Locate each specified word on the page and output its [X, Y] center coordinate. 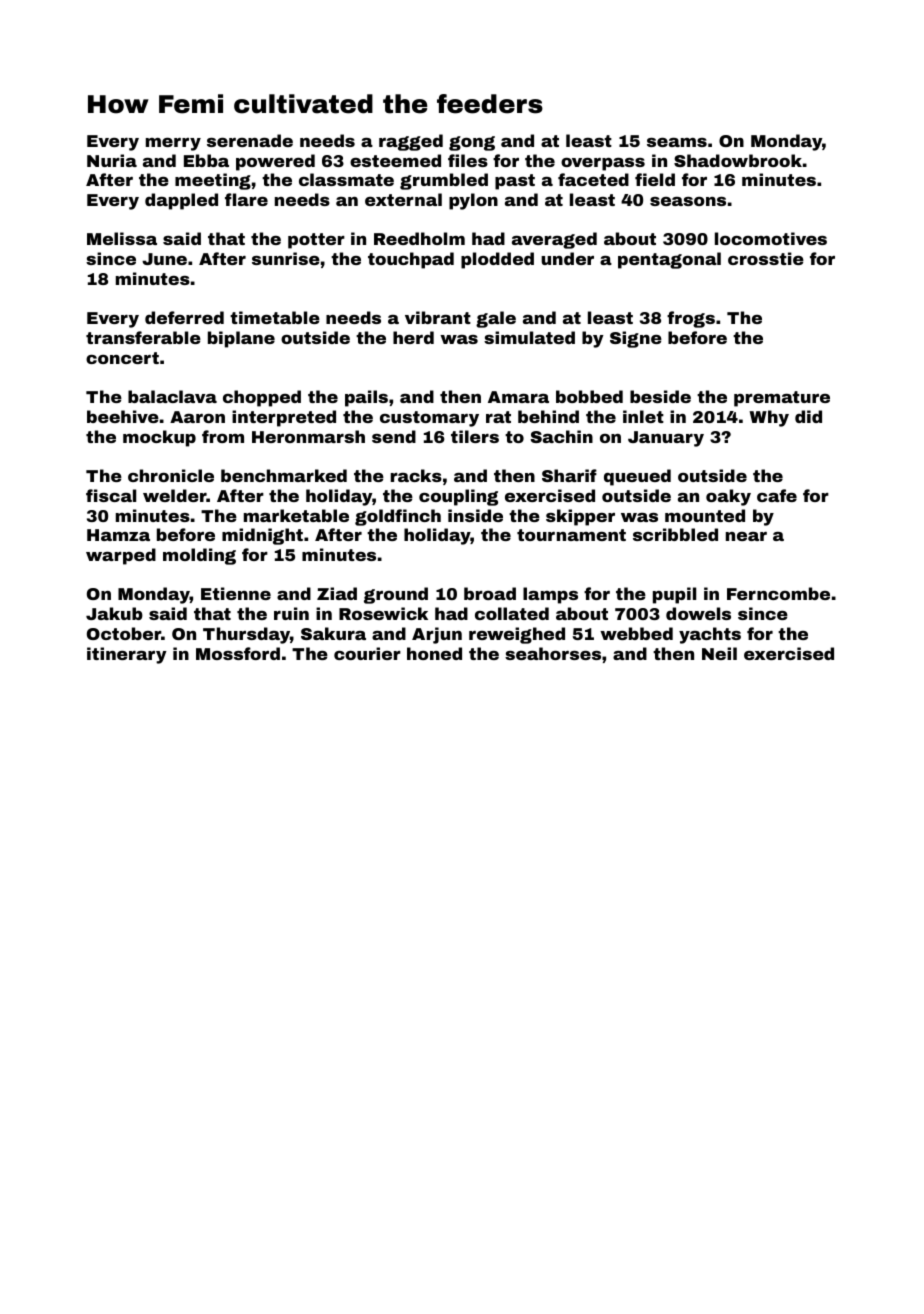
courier [367, 653]
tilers [475, 436]
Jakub [114, 613]
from [223, 436]
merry [173, 144]
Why [769, 418]
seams [677, 142]
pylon [473, 201]
